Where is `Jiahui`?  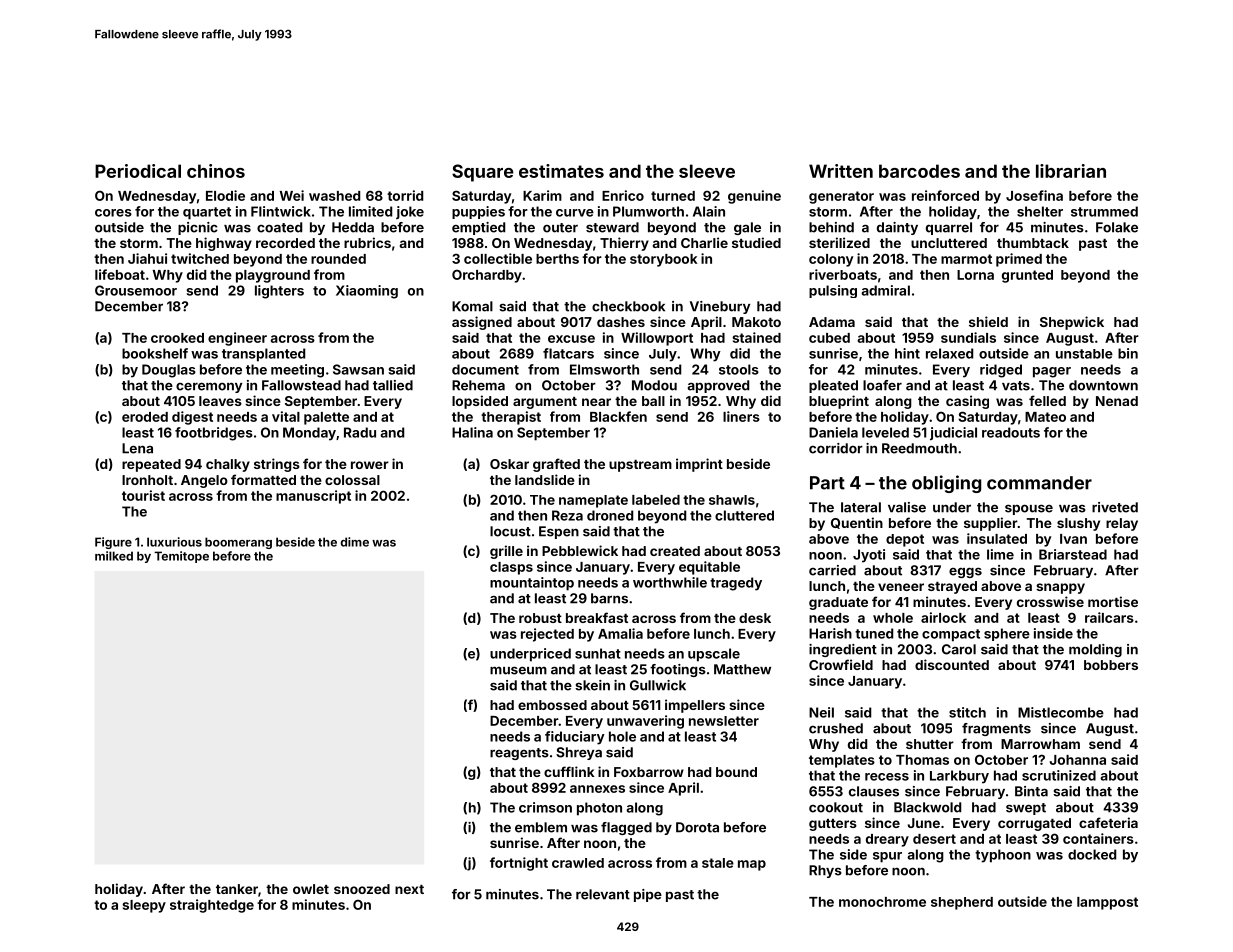 Jiahui is located at coordinates (147, 258).
